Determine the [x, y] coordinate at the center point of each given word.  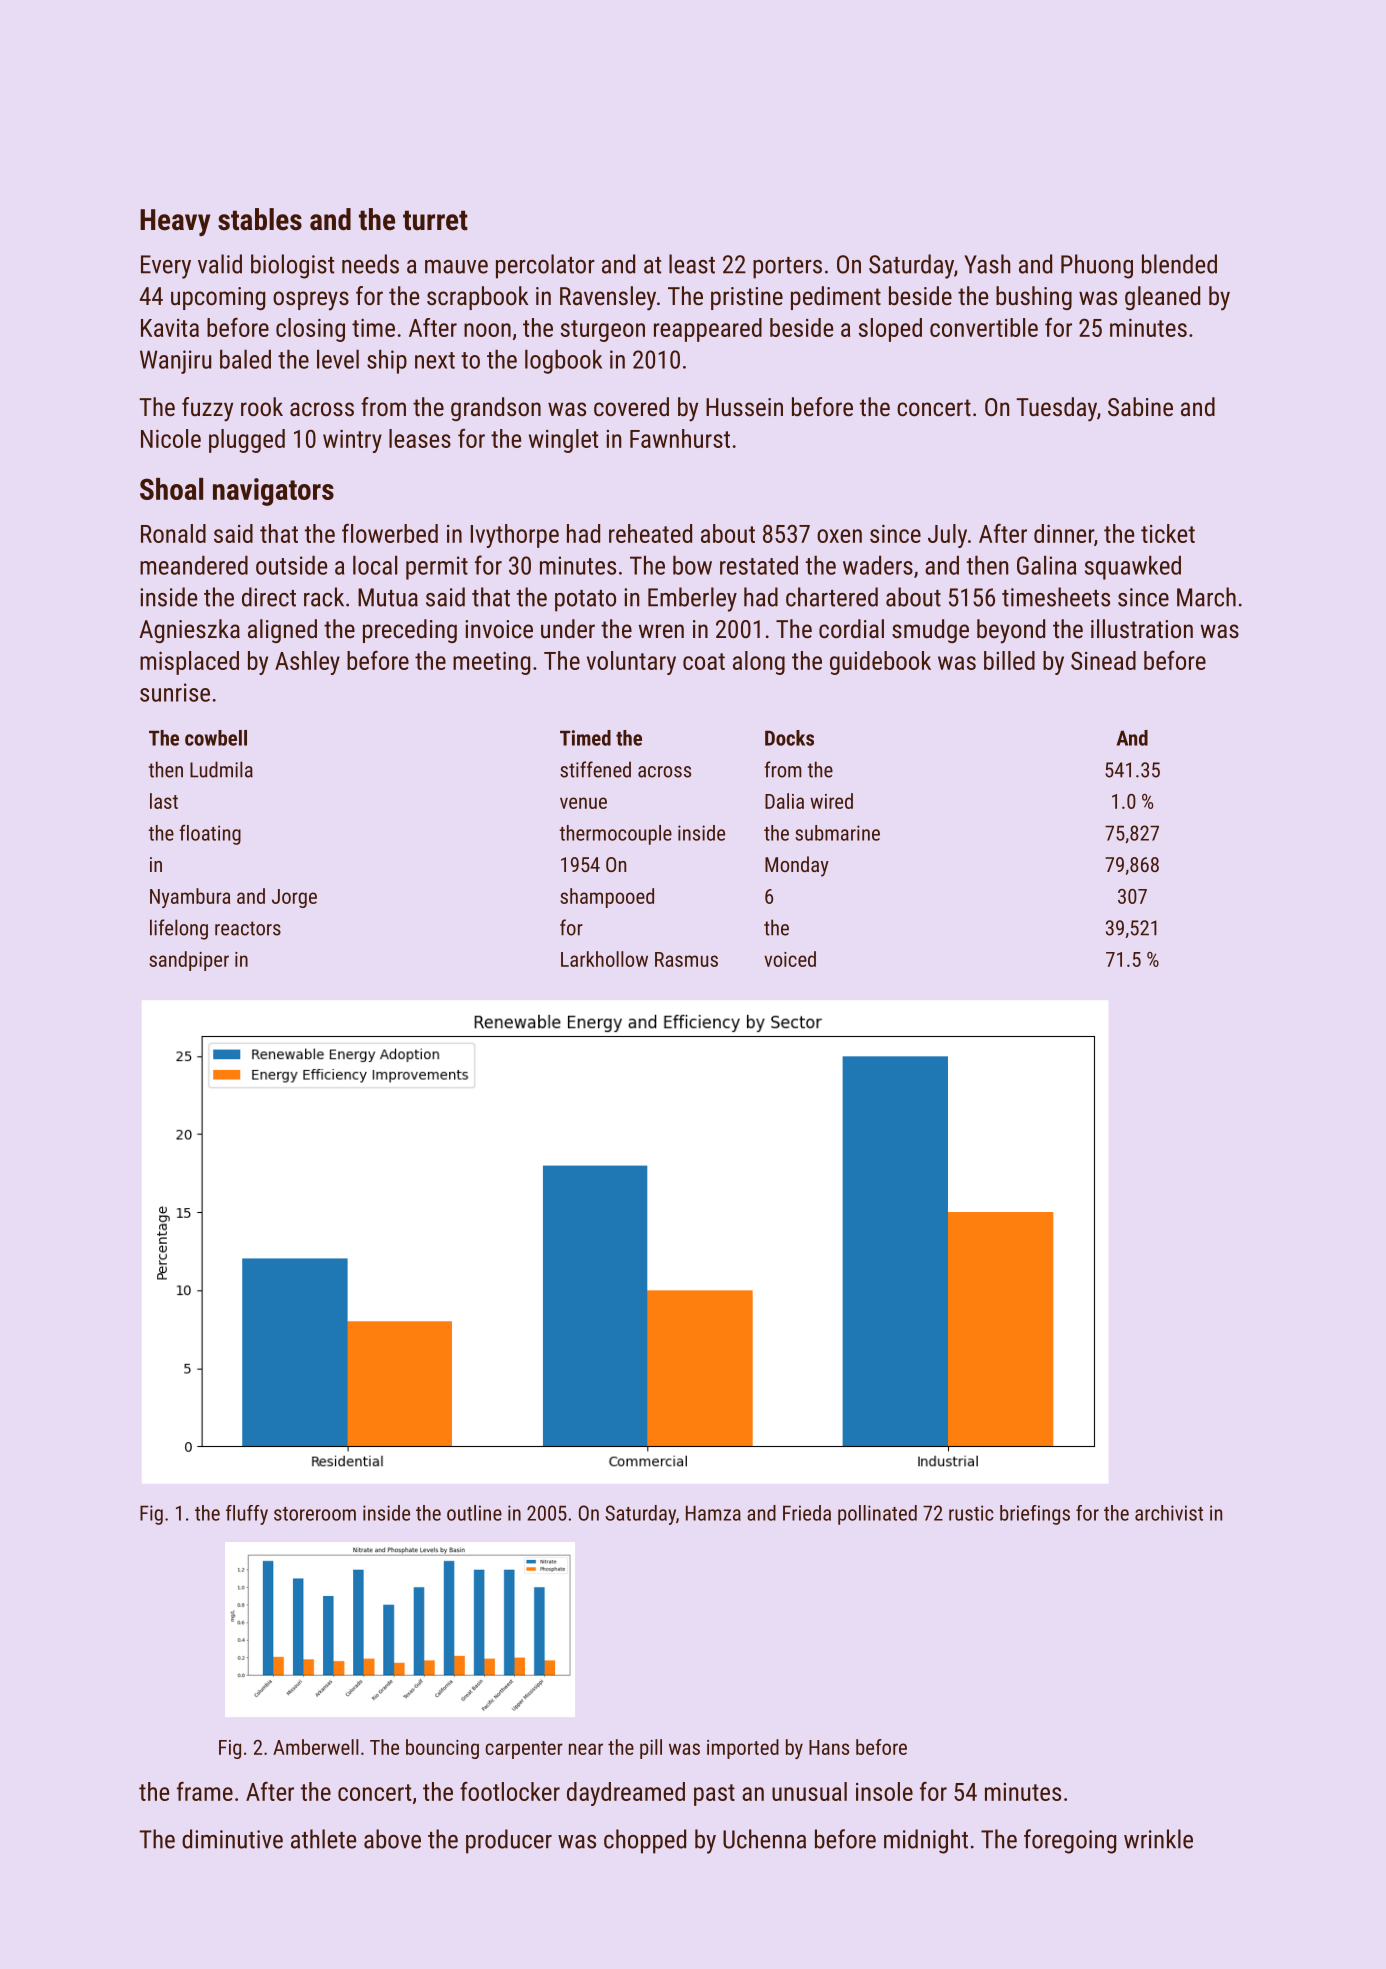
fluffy [247, 1515]
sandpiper [189, 961]
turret [435, 220]
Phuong [1097, 266]
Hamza [713, 1513]
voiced [790, 959]
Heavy [175, 222]
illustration [1142, 628]
